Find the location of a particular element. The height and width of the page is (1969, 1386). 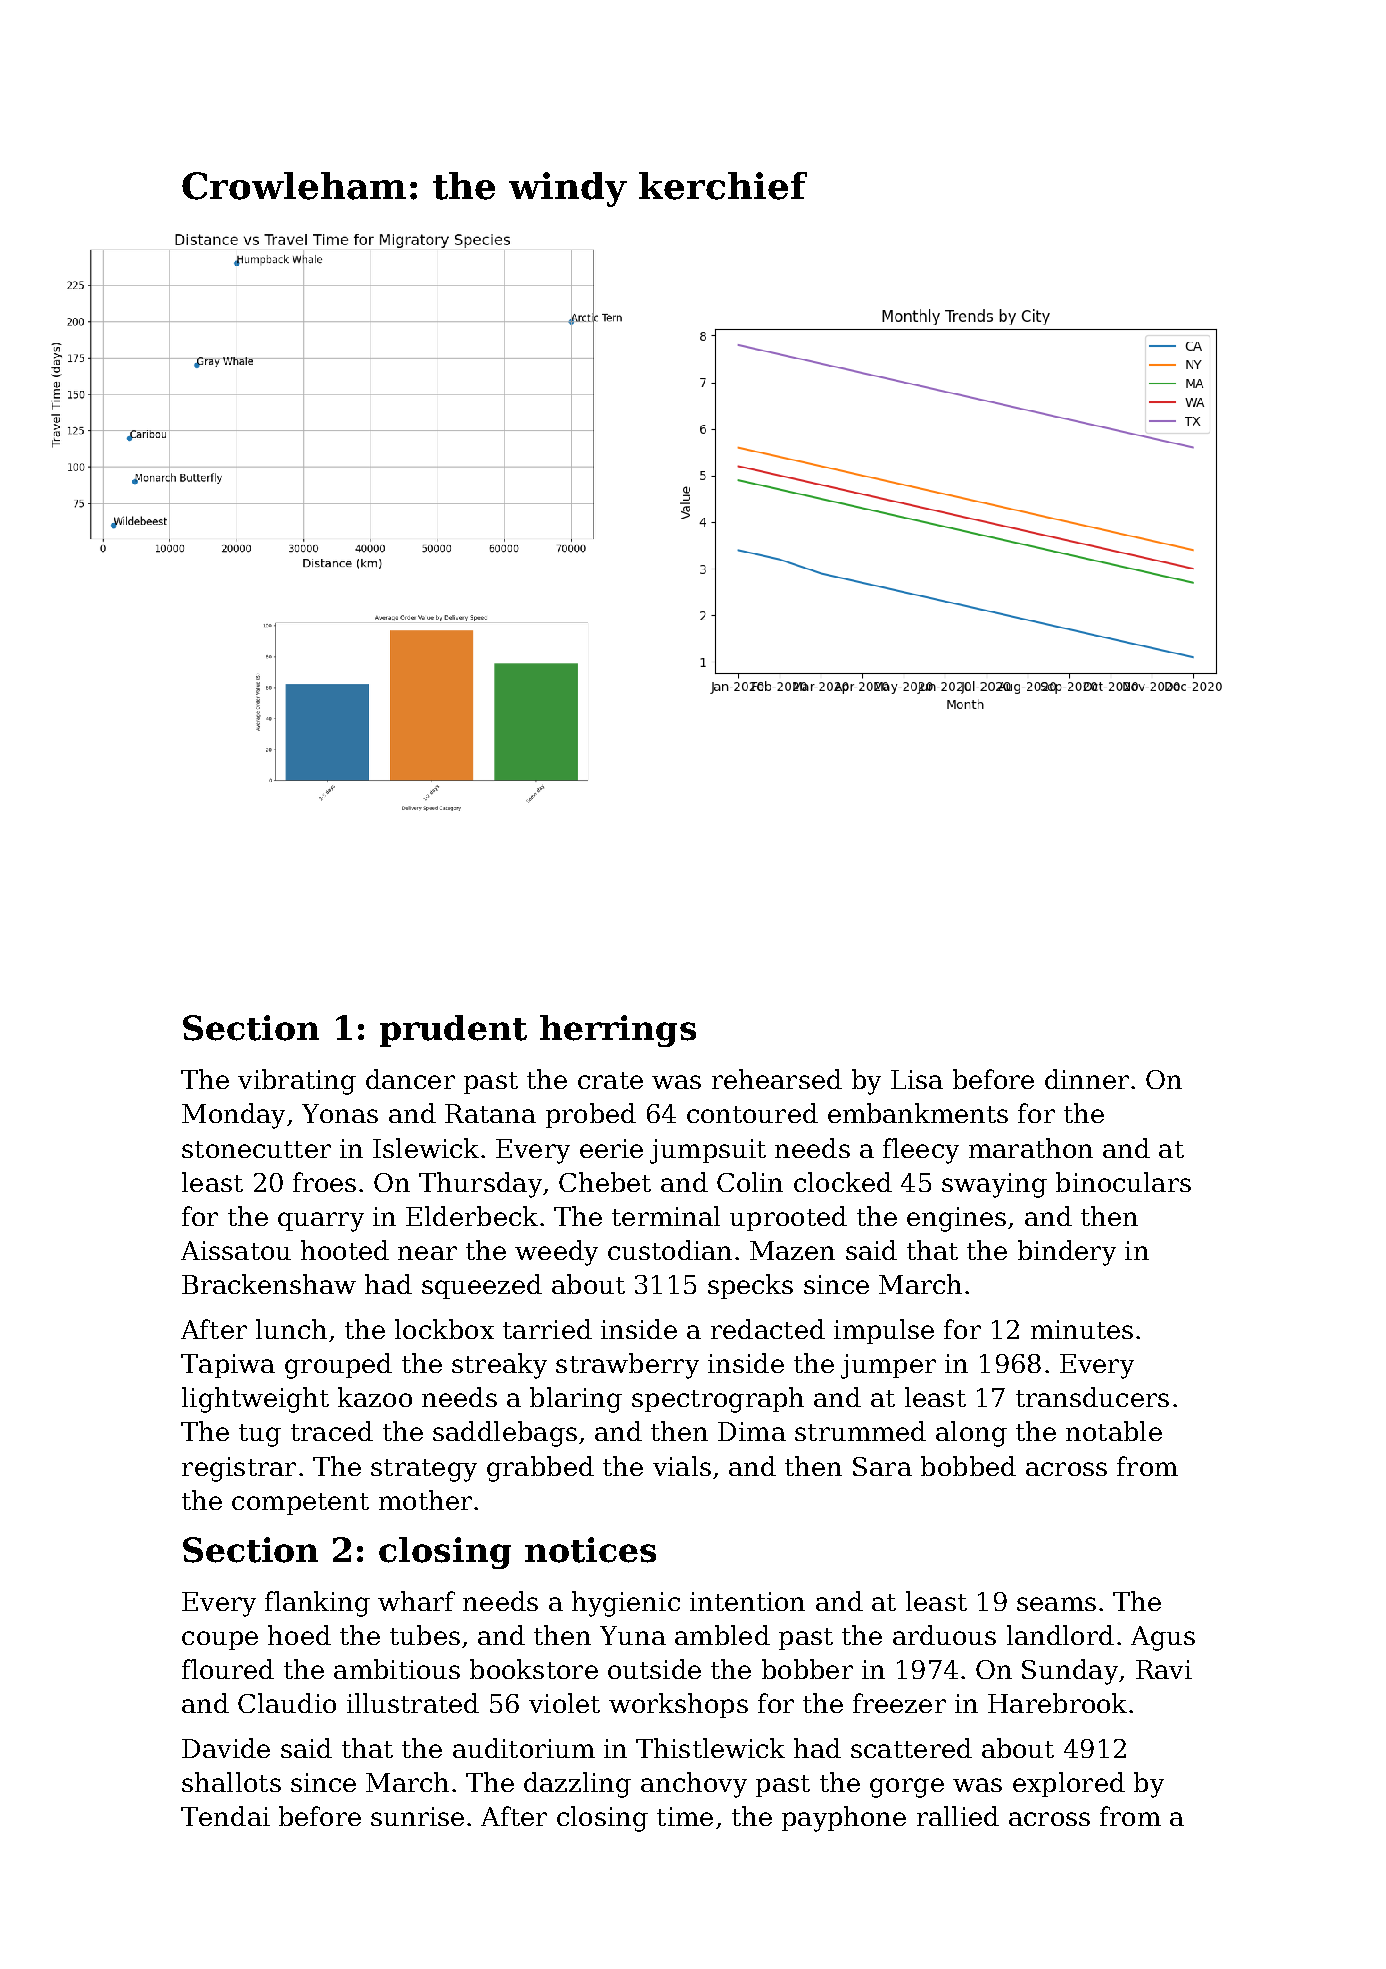

Dima is located at coordinates (752, 1431).
